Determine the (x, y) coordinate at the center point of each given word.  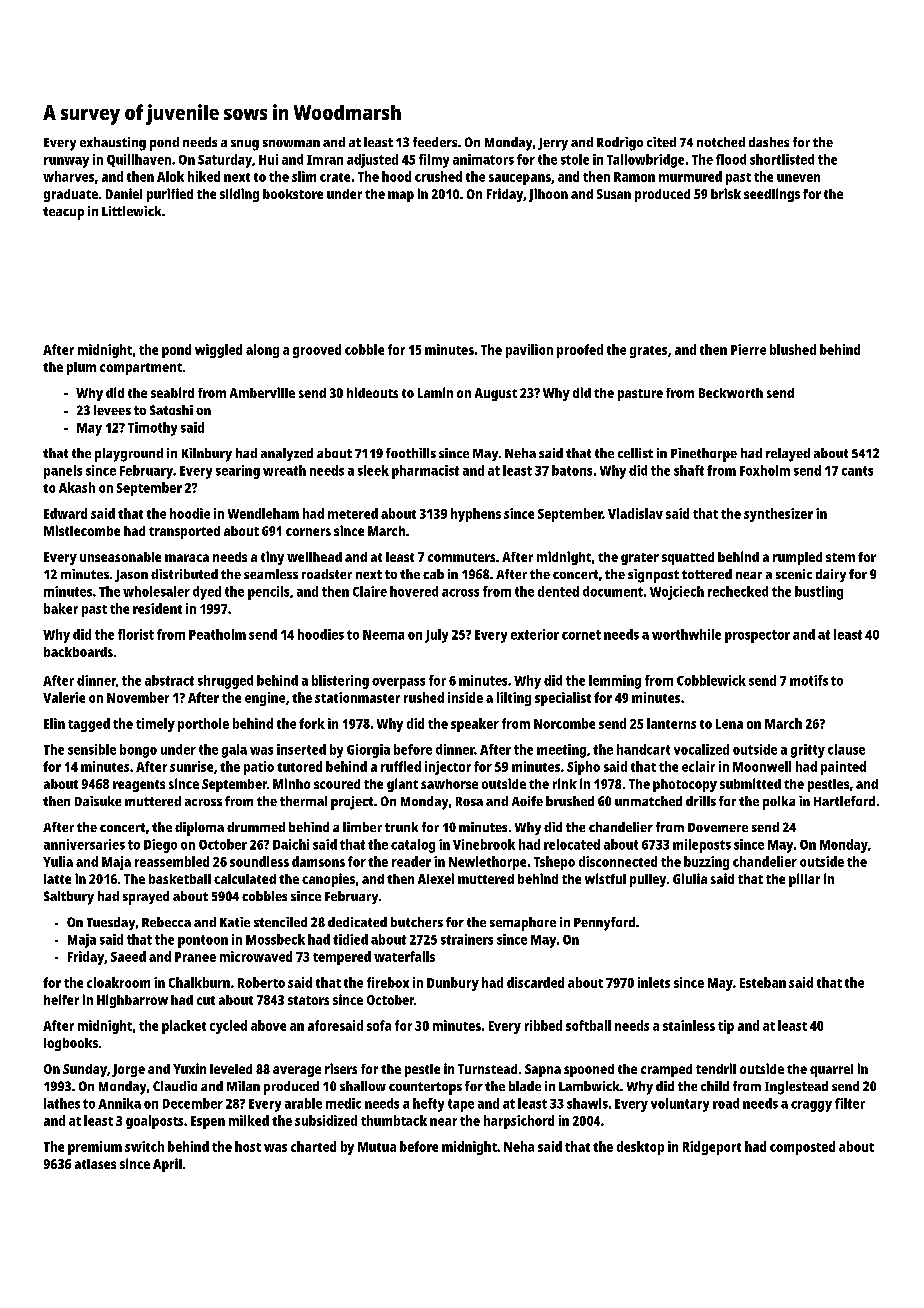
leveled (231, 1069)
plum (81, 368)
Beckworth (731, 393)
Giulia (690, 878)
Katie (235, 922)
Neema (383, 635)
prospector (757, 636)
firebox (388, 982)
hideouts (372, 392)
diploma (199, 829)
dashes (769, 142)
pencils (268, 593)
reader (411, 861)
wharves (68, 176)
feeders (435, 142)
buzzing (706, 863)
